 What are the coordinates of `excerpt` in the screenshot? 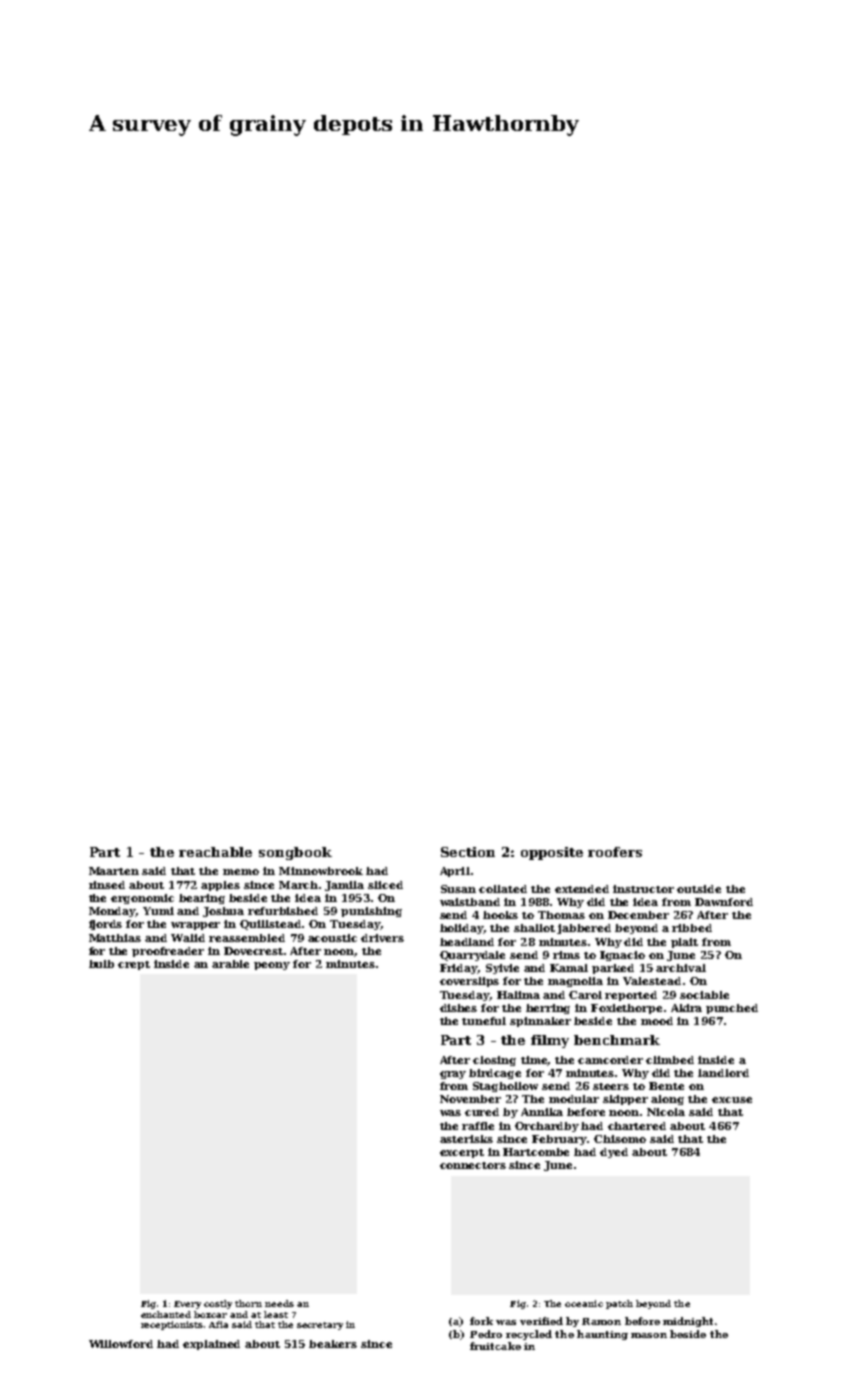 It's located at (462, 1153).
